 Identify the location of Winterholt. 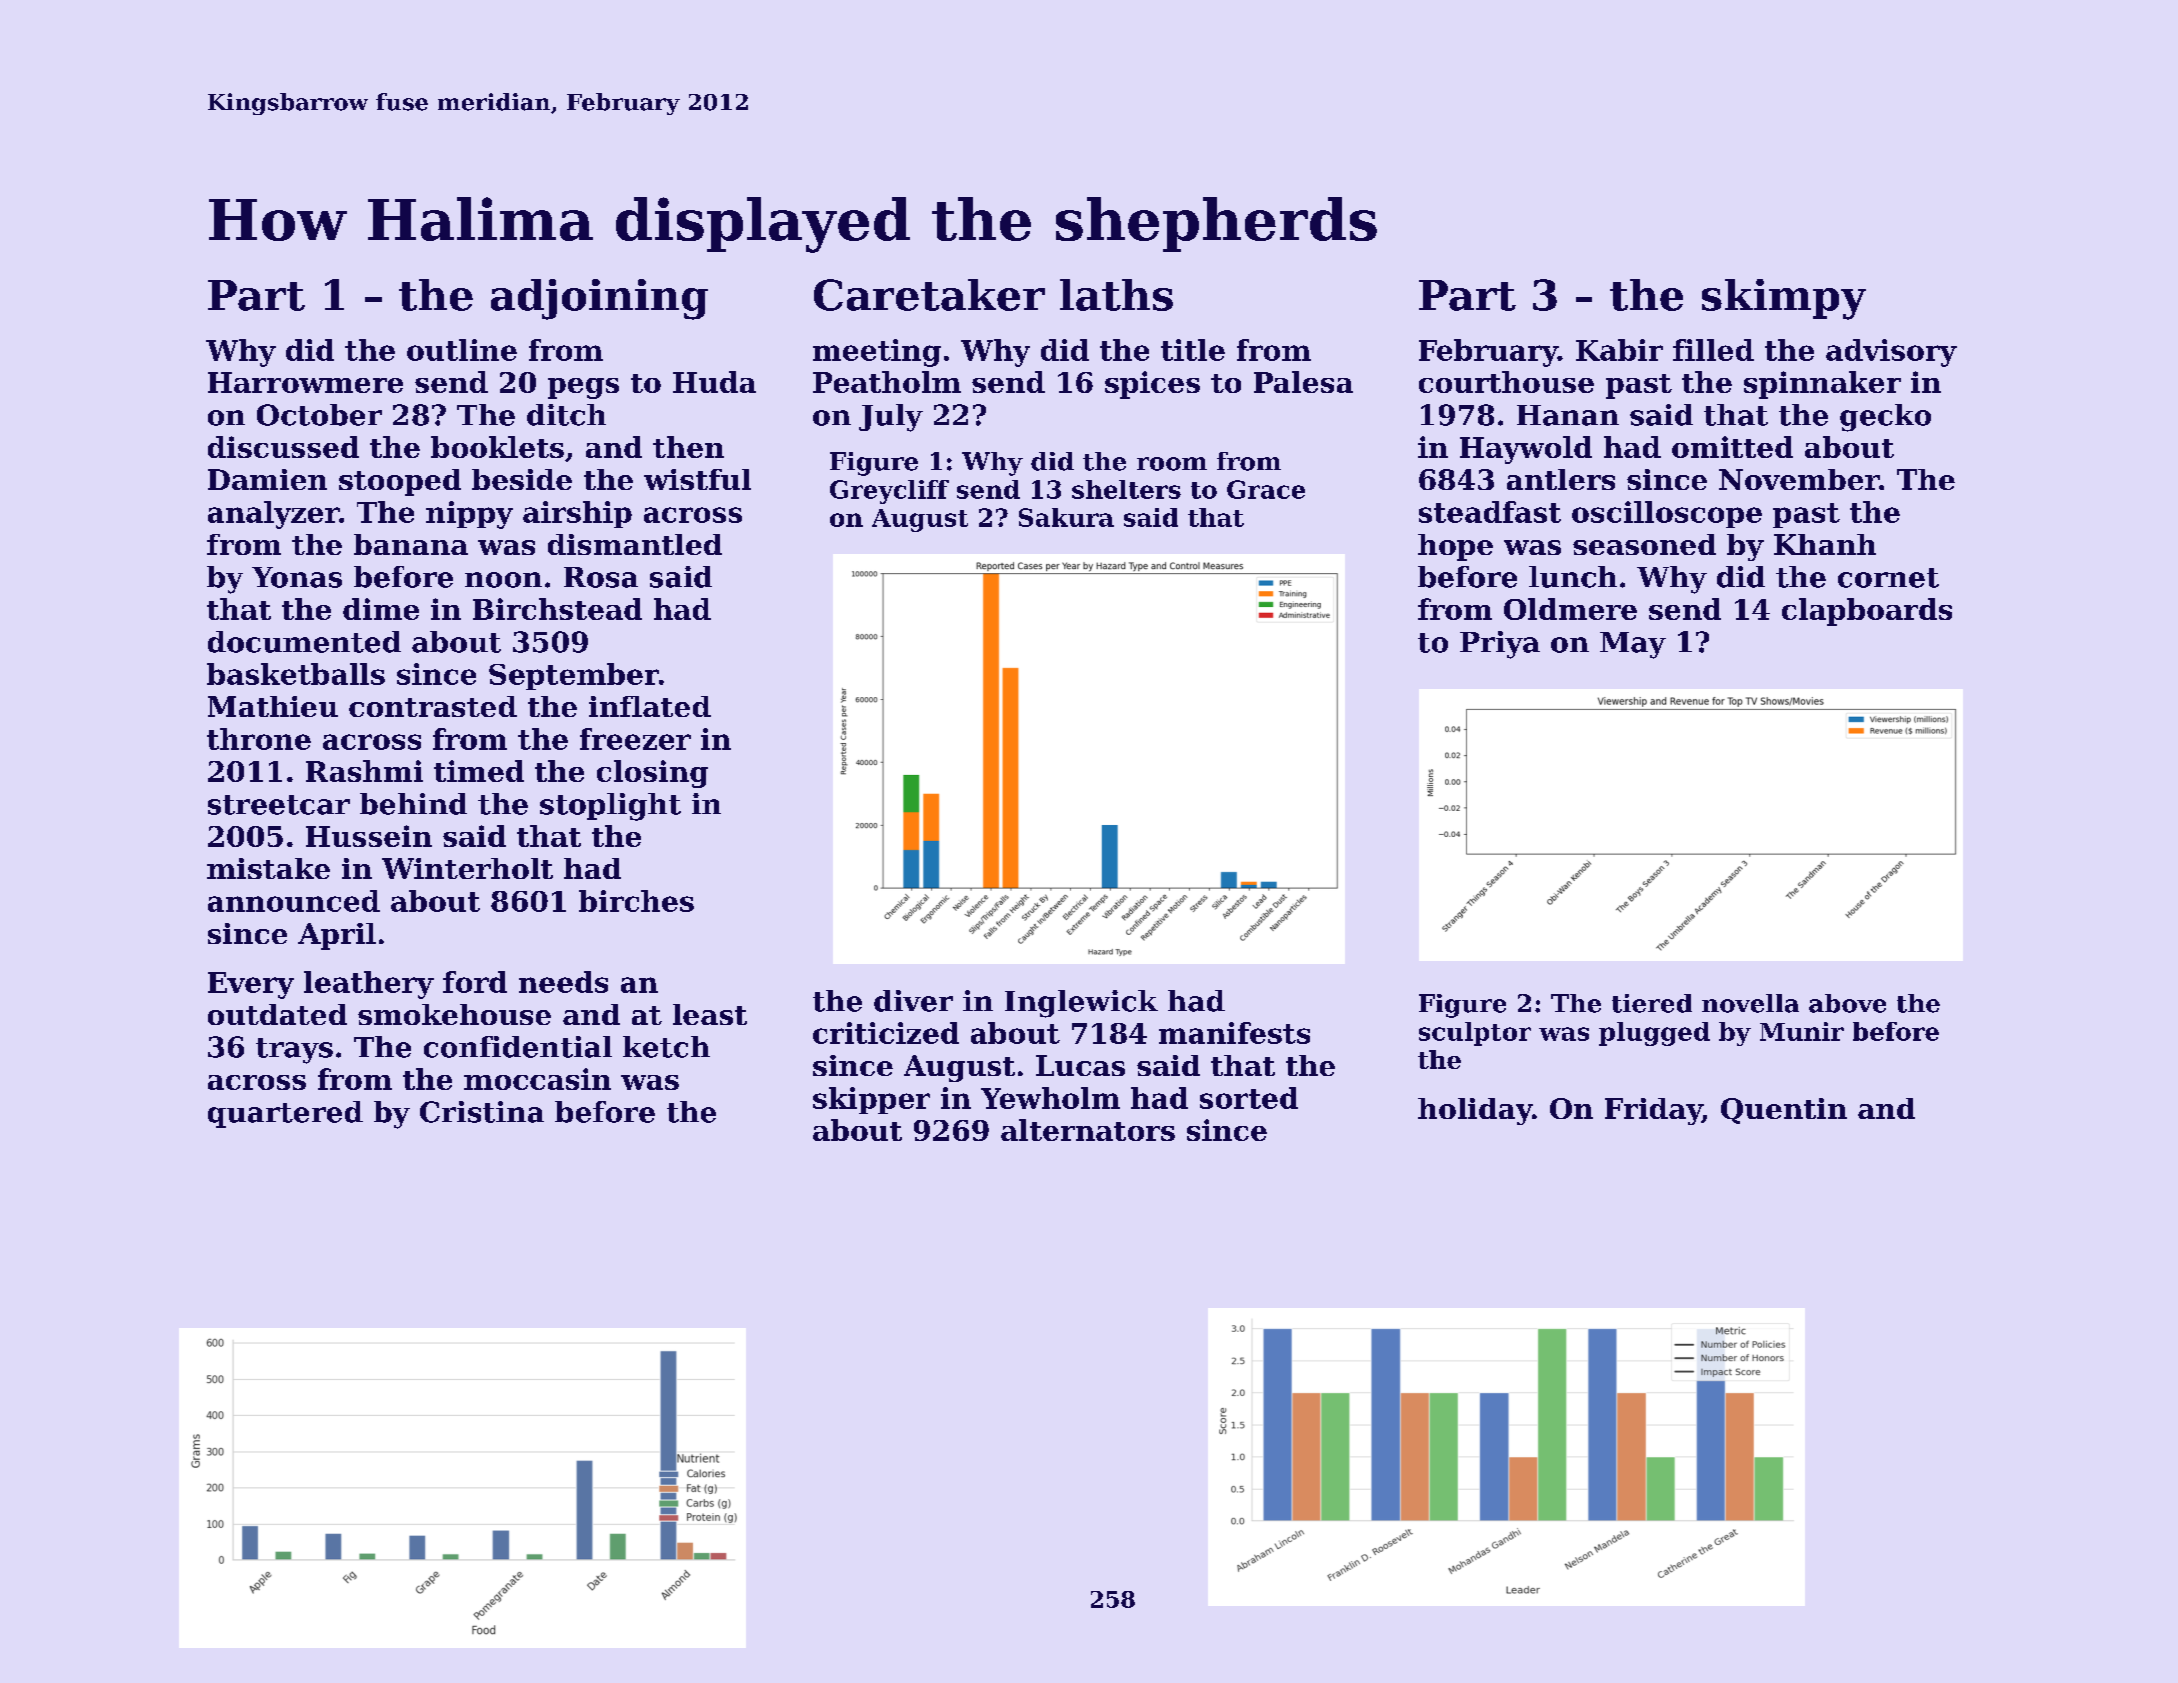
(467, 868).
